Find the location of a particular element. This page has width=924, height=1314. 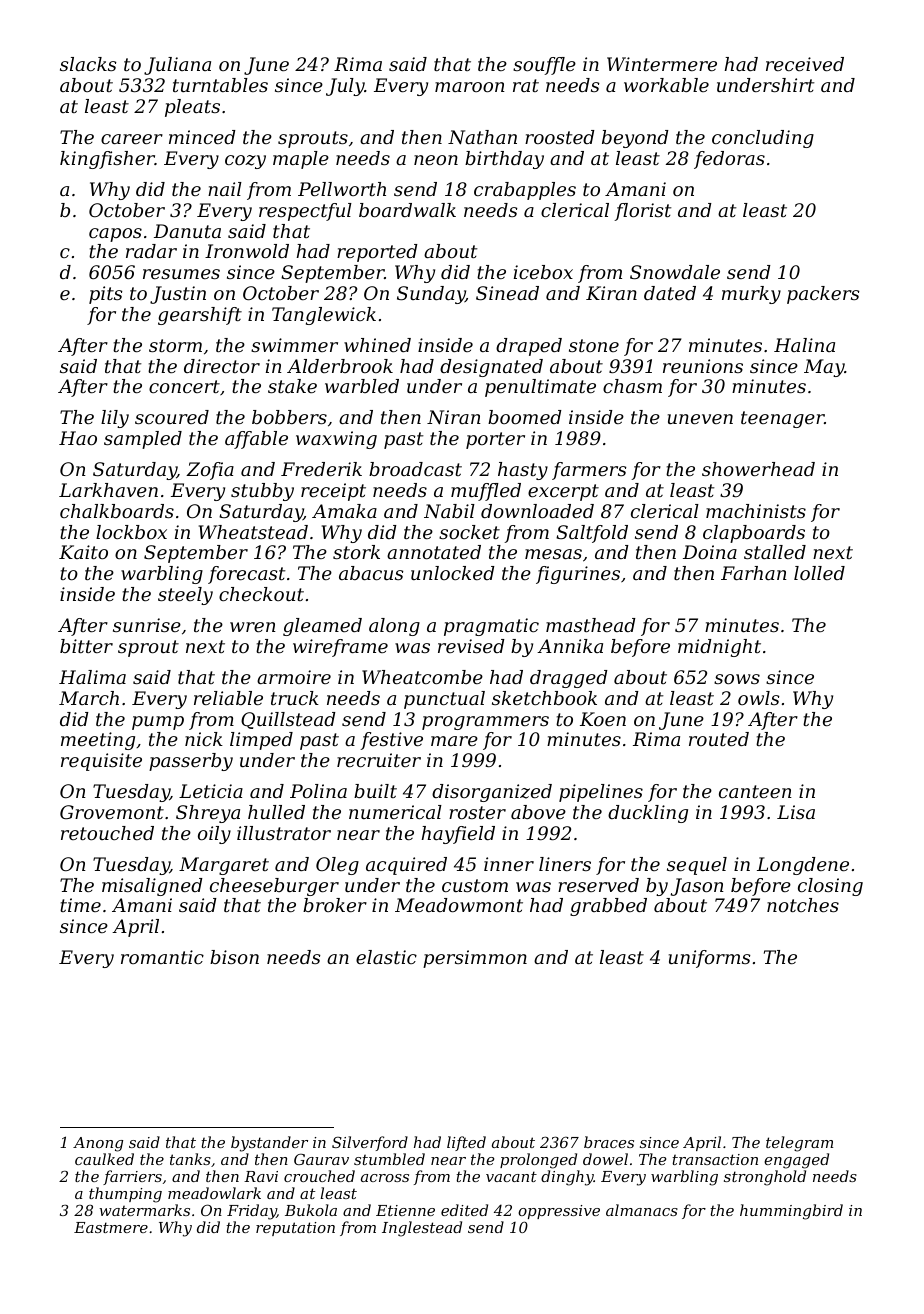

Tanglewick is located at coordinates (324, 316).
